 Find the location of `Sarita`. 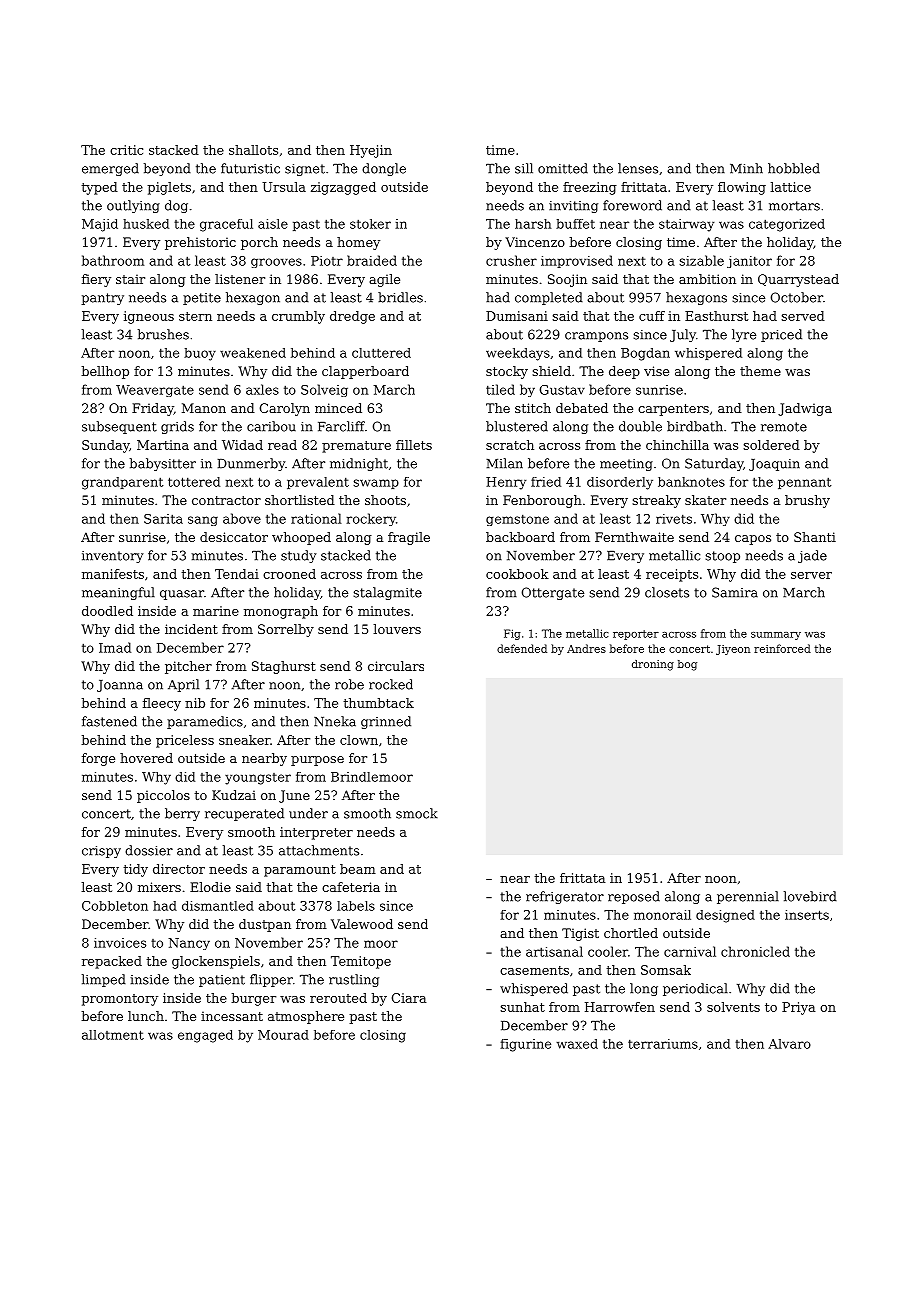

Sarita is located at coordinates (163, 519).
